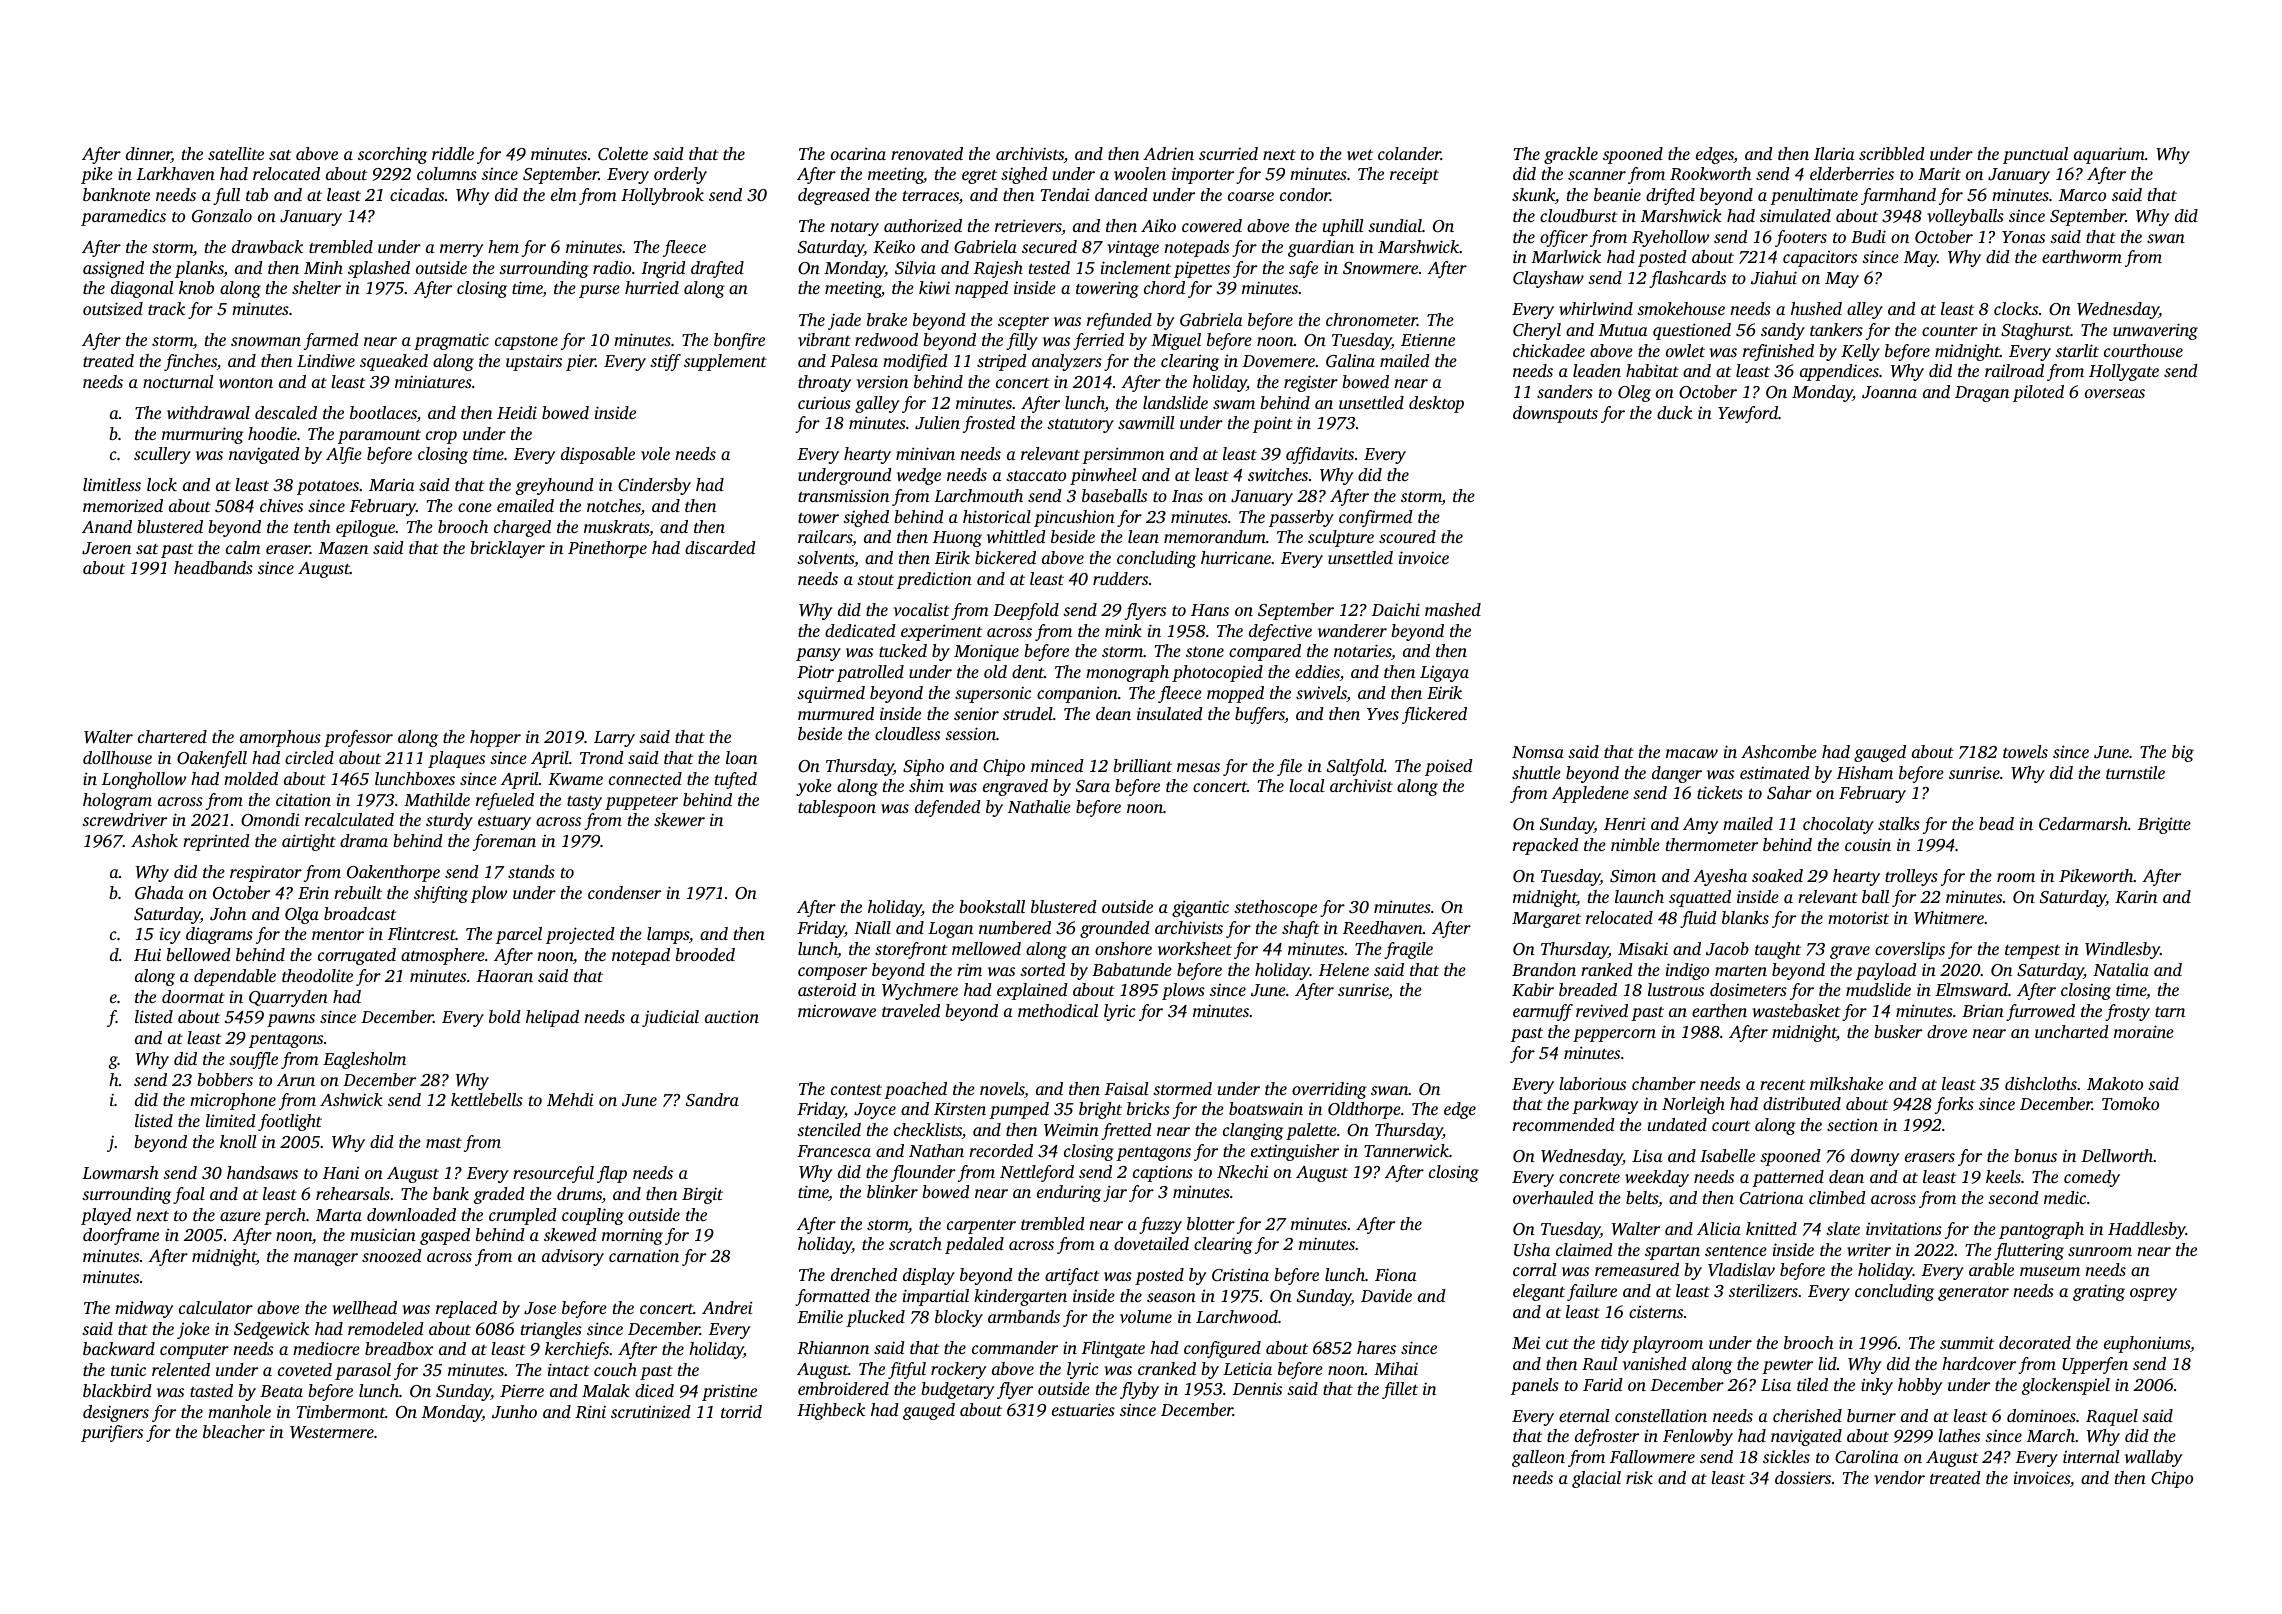 The height and width of the screenshot is (1614, 2282). I want to click on mashed, so click(1453, 609).
